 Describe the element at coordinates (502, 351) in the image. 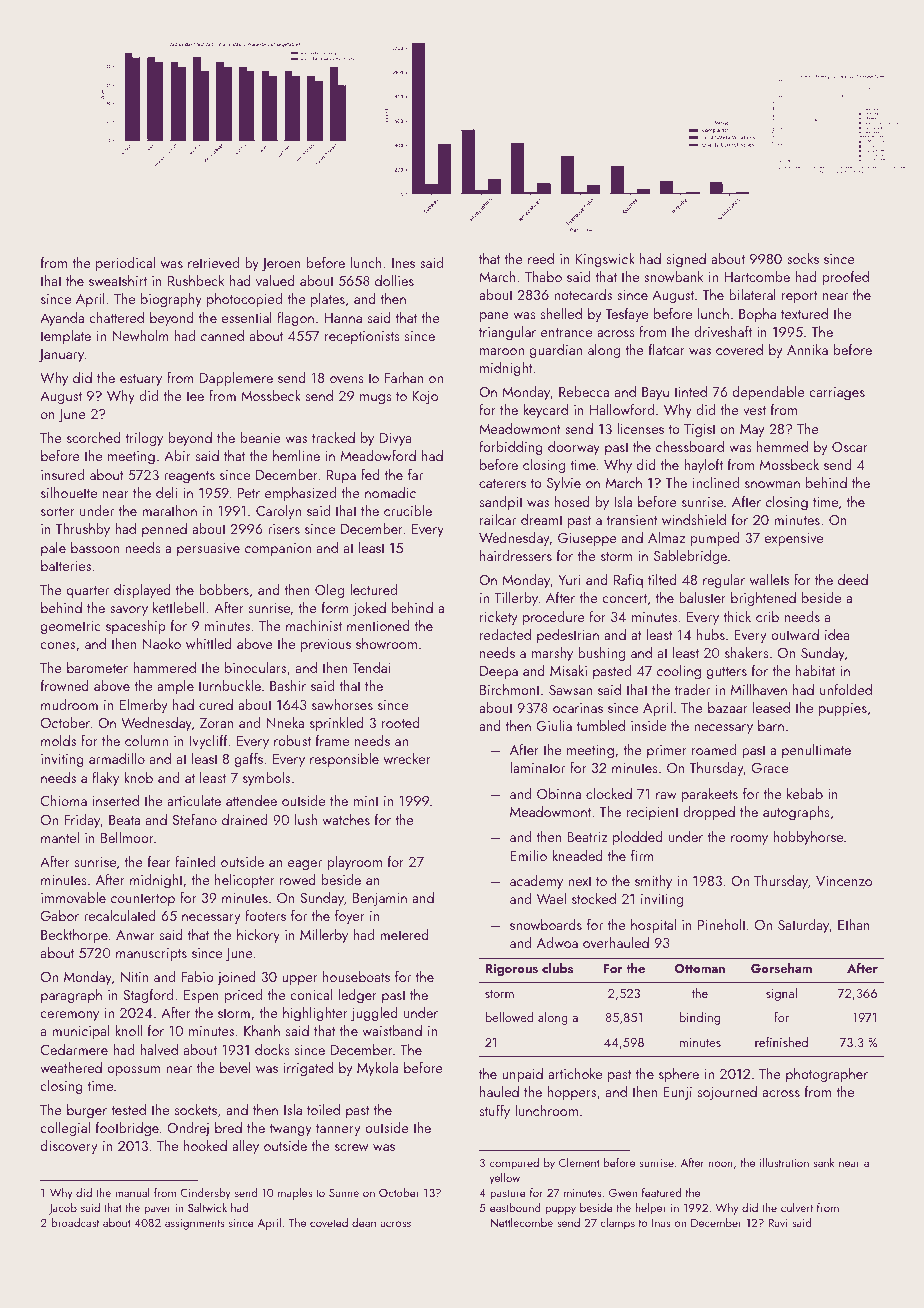

I see `maroon` at that location.
